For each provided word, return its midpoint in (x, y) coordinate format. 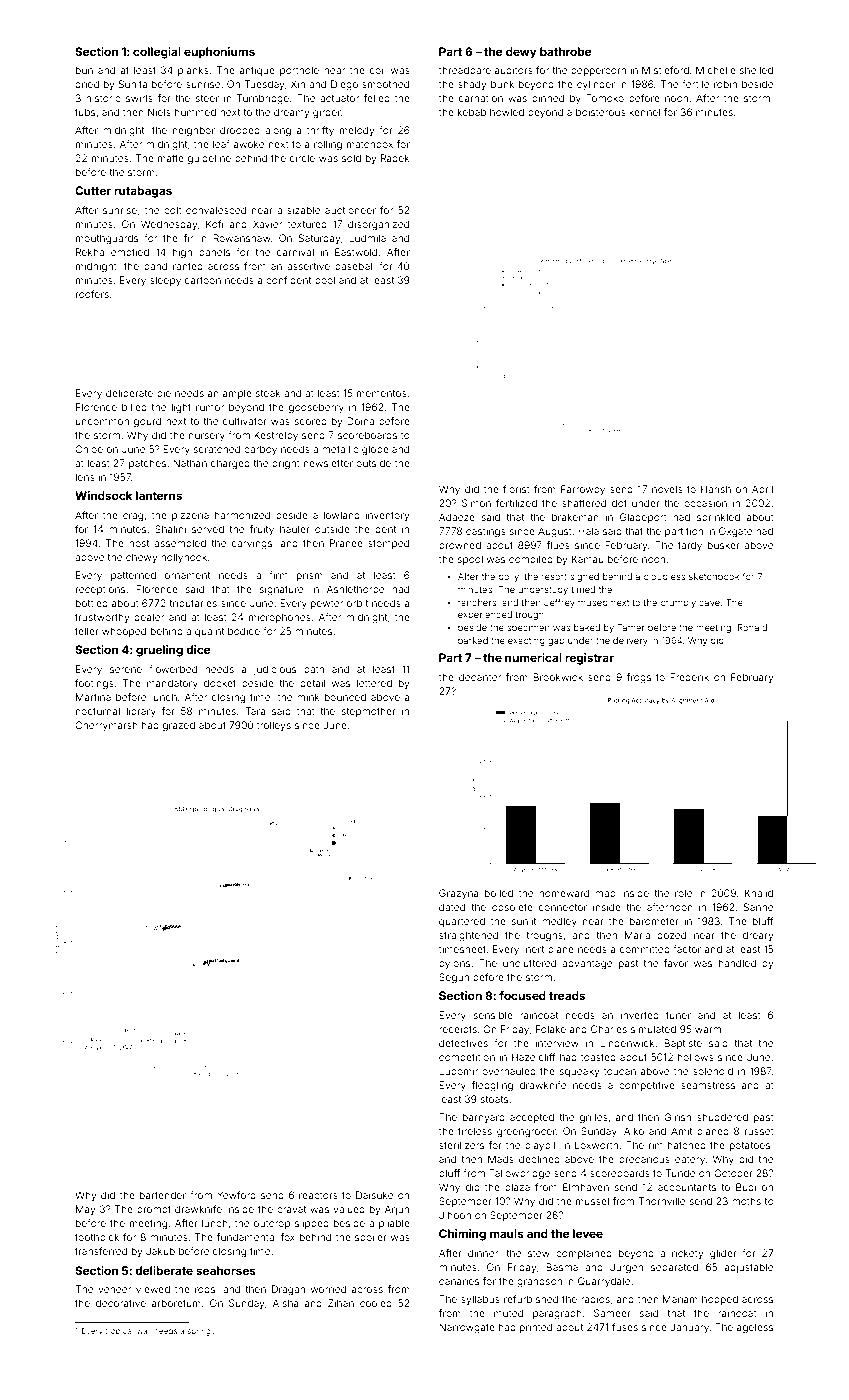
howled (507, 112)
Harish (716, 489)
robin (725, 84)
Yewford (236, 1195)
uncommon (102, 422)
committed (645, 949)
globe (375, 450)
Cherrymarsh (106, 726)
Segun (454, 978)
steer (207, 98)
